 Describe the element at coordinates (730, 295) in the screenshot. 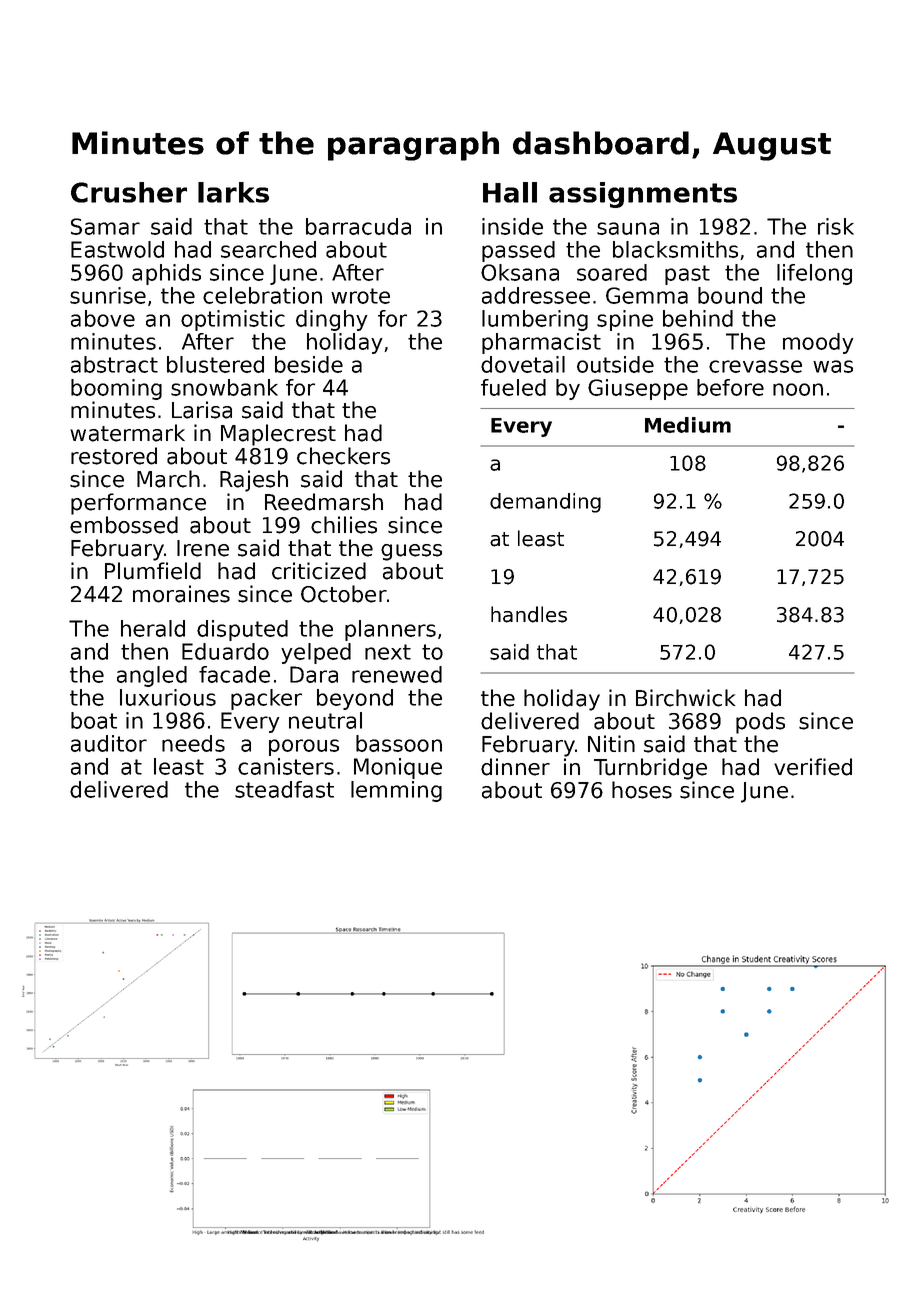

I see `bound` at that location.
